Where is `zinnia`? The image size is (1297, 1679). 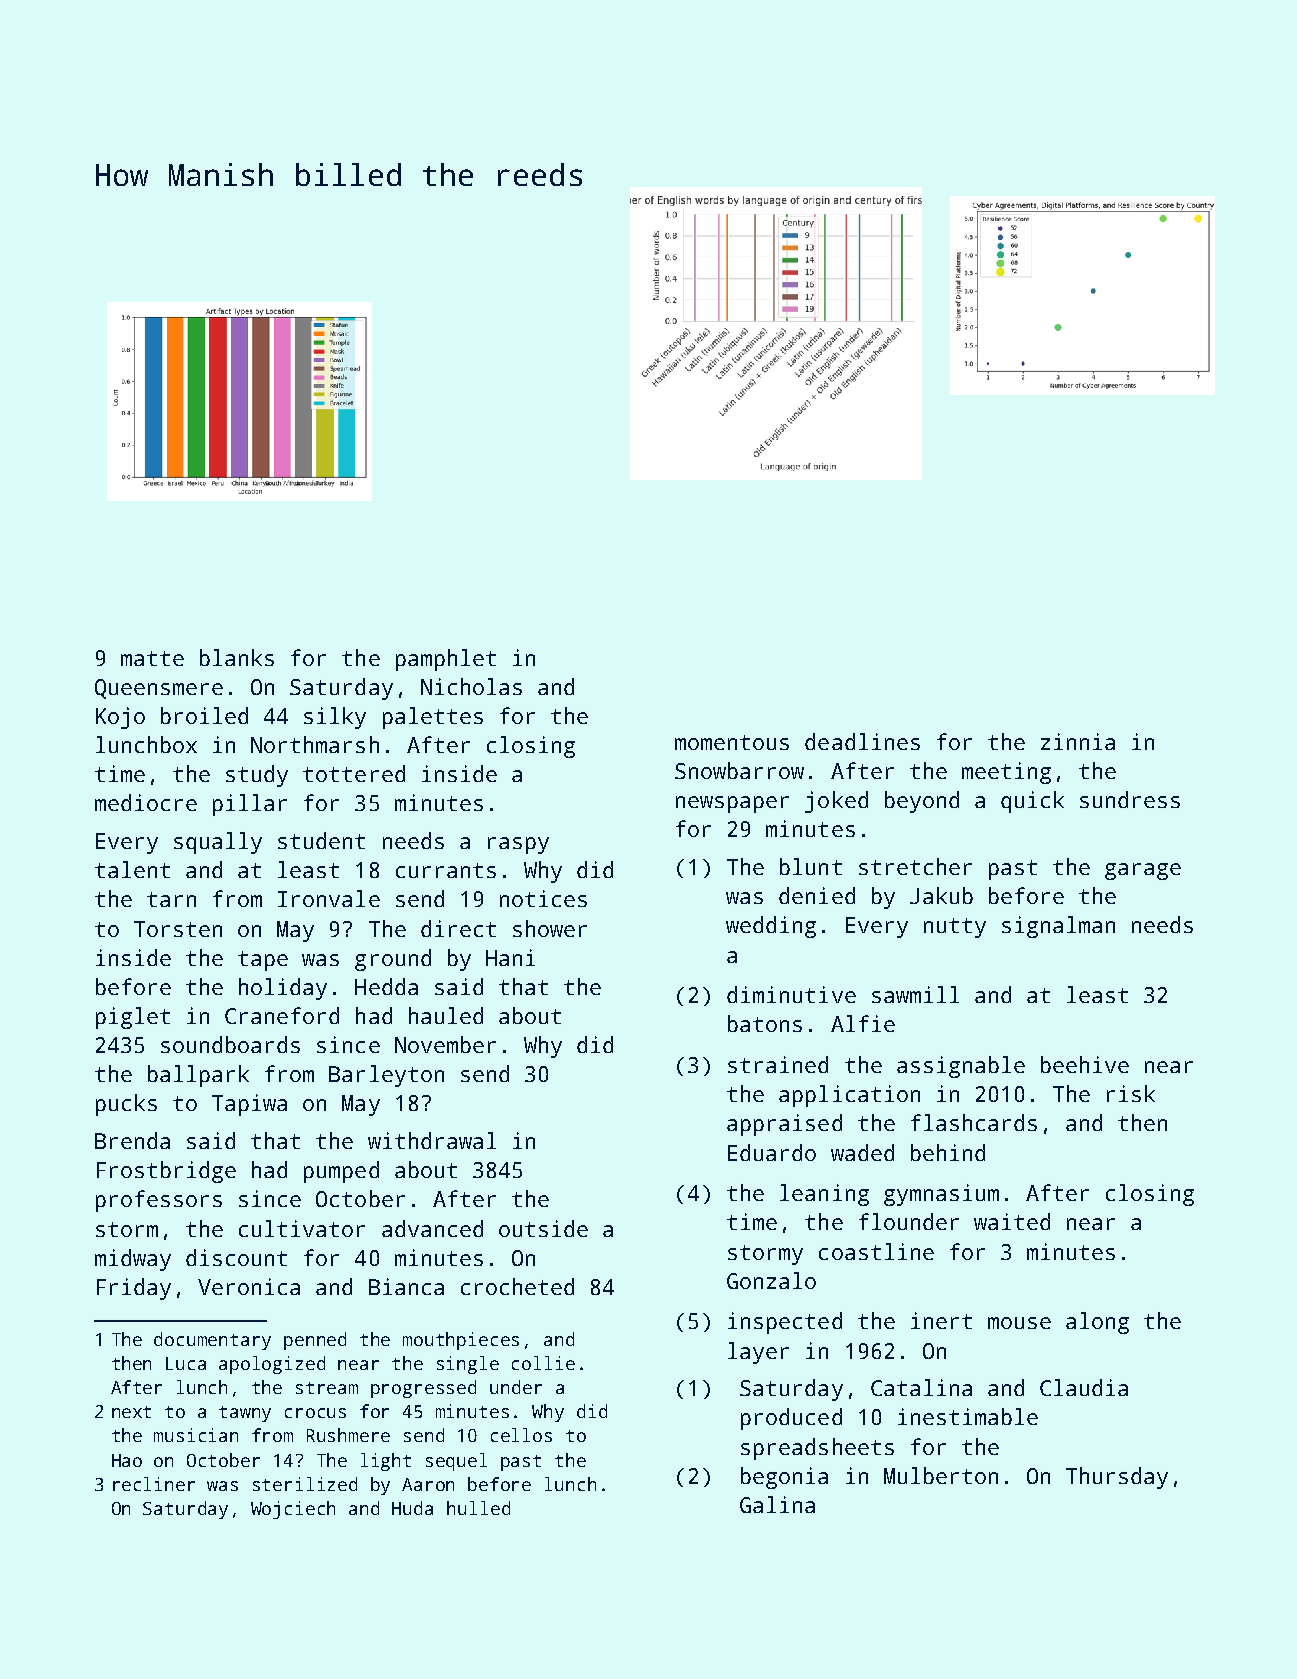 zinnia is located at coordinates (1078, 741).
